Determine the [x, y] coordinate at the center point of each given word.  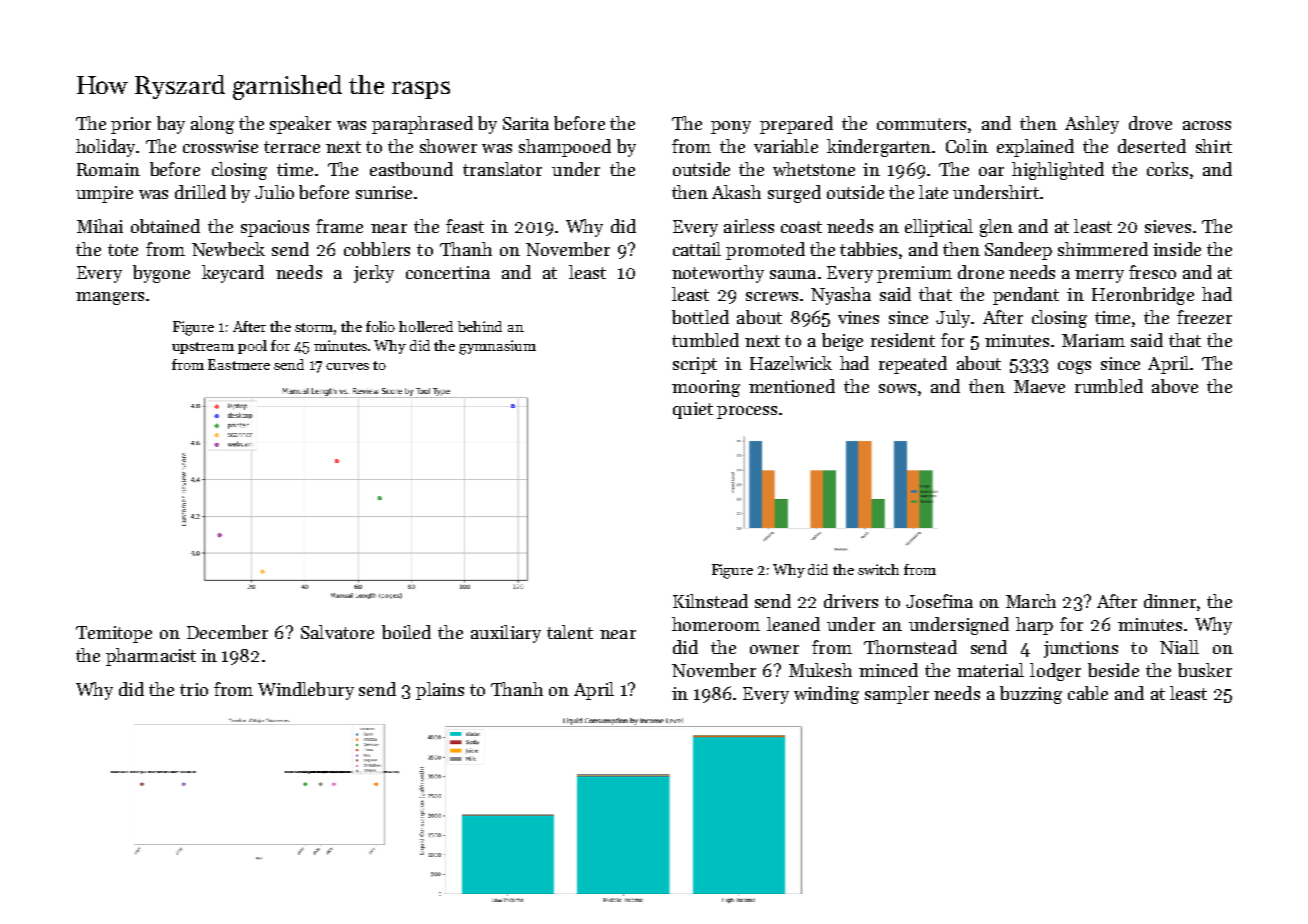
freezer [1204, 317]
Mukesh [820, 670]
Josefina [939, 601]
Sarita [526, 123]
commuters [921, 124]
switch [878, 569]
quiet [693, 410]
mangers [110, 298]
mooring [706, 388]
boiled [406, 632]
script [695, 365]
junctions [1081, 649]
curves [347, 366]
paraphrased [422, 125]
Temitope [114, 634]
